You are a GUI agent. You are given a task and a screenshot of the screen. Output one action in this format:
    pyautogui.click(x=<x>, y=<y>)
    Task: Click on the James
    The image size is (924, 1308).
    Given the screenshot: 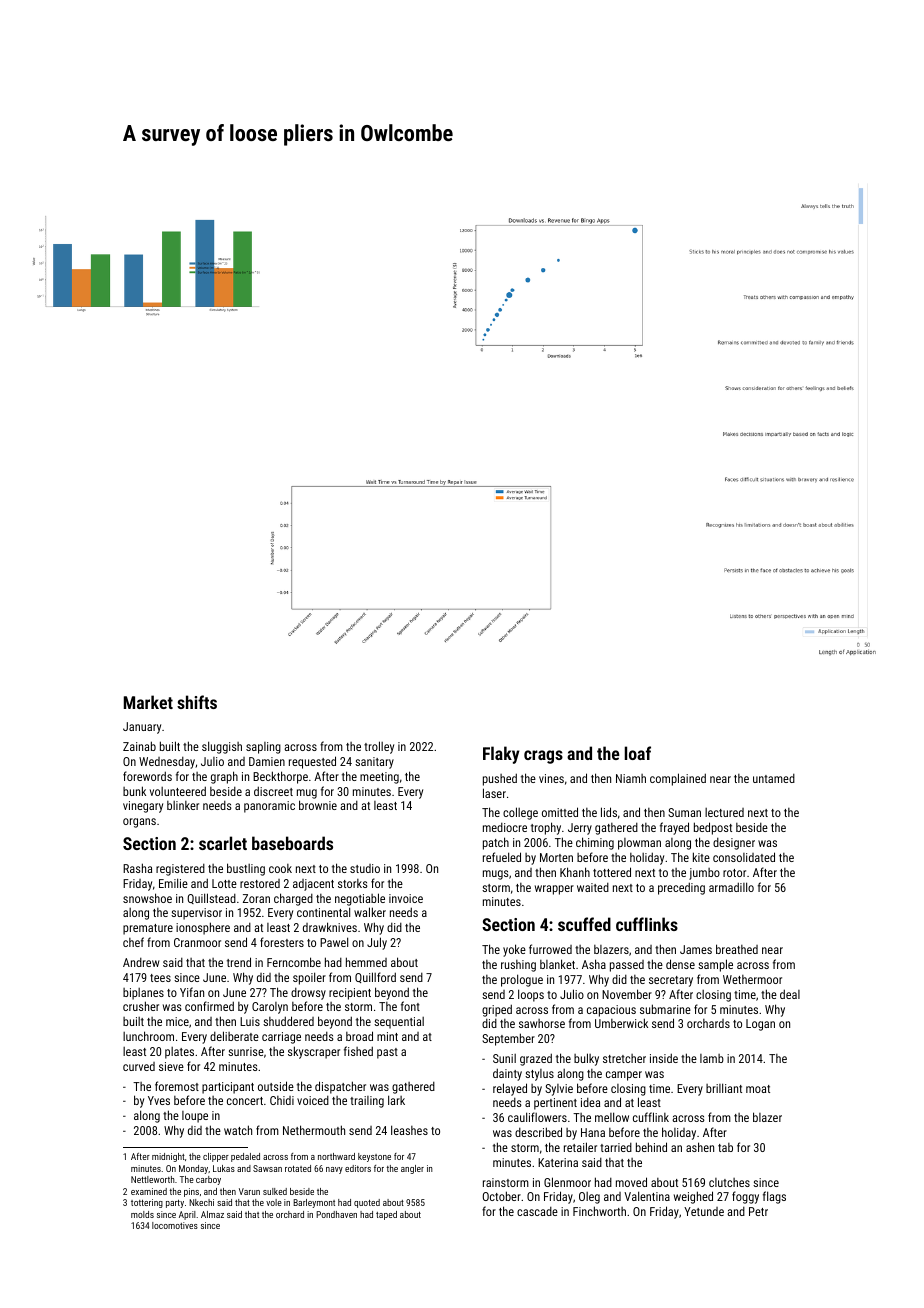 What is the action you would take?
    pyautogui.click(x=696, y=949)
